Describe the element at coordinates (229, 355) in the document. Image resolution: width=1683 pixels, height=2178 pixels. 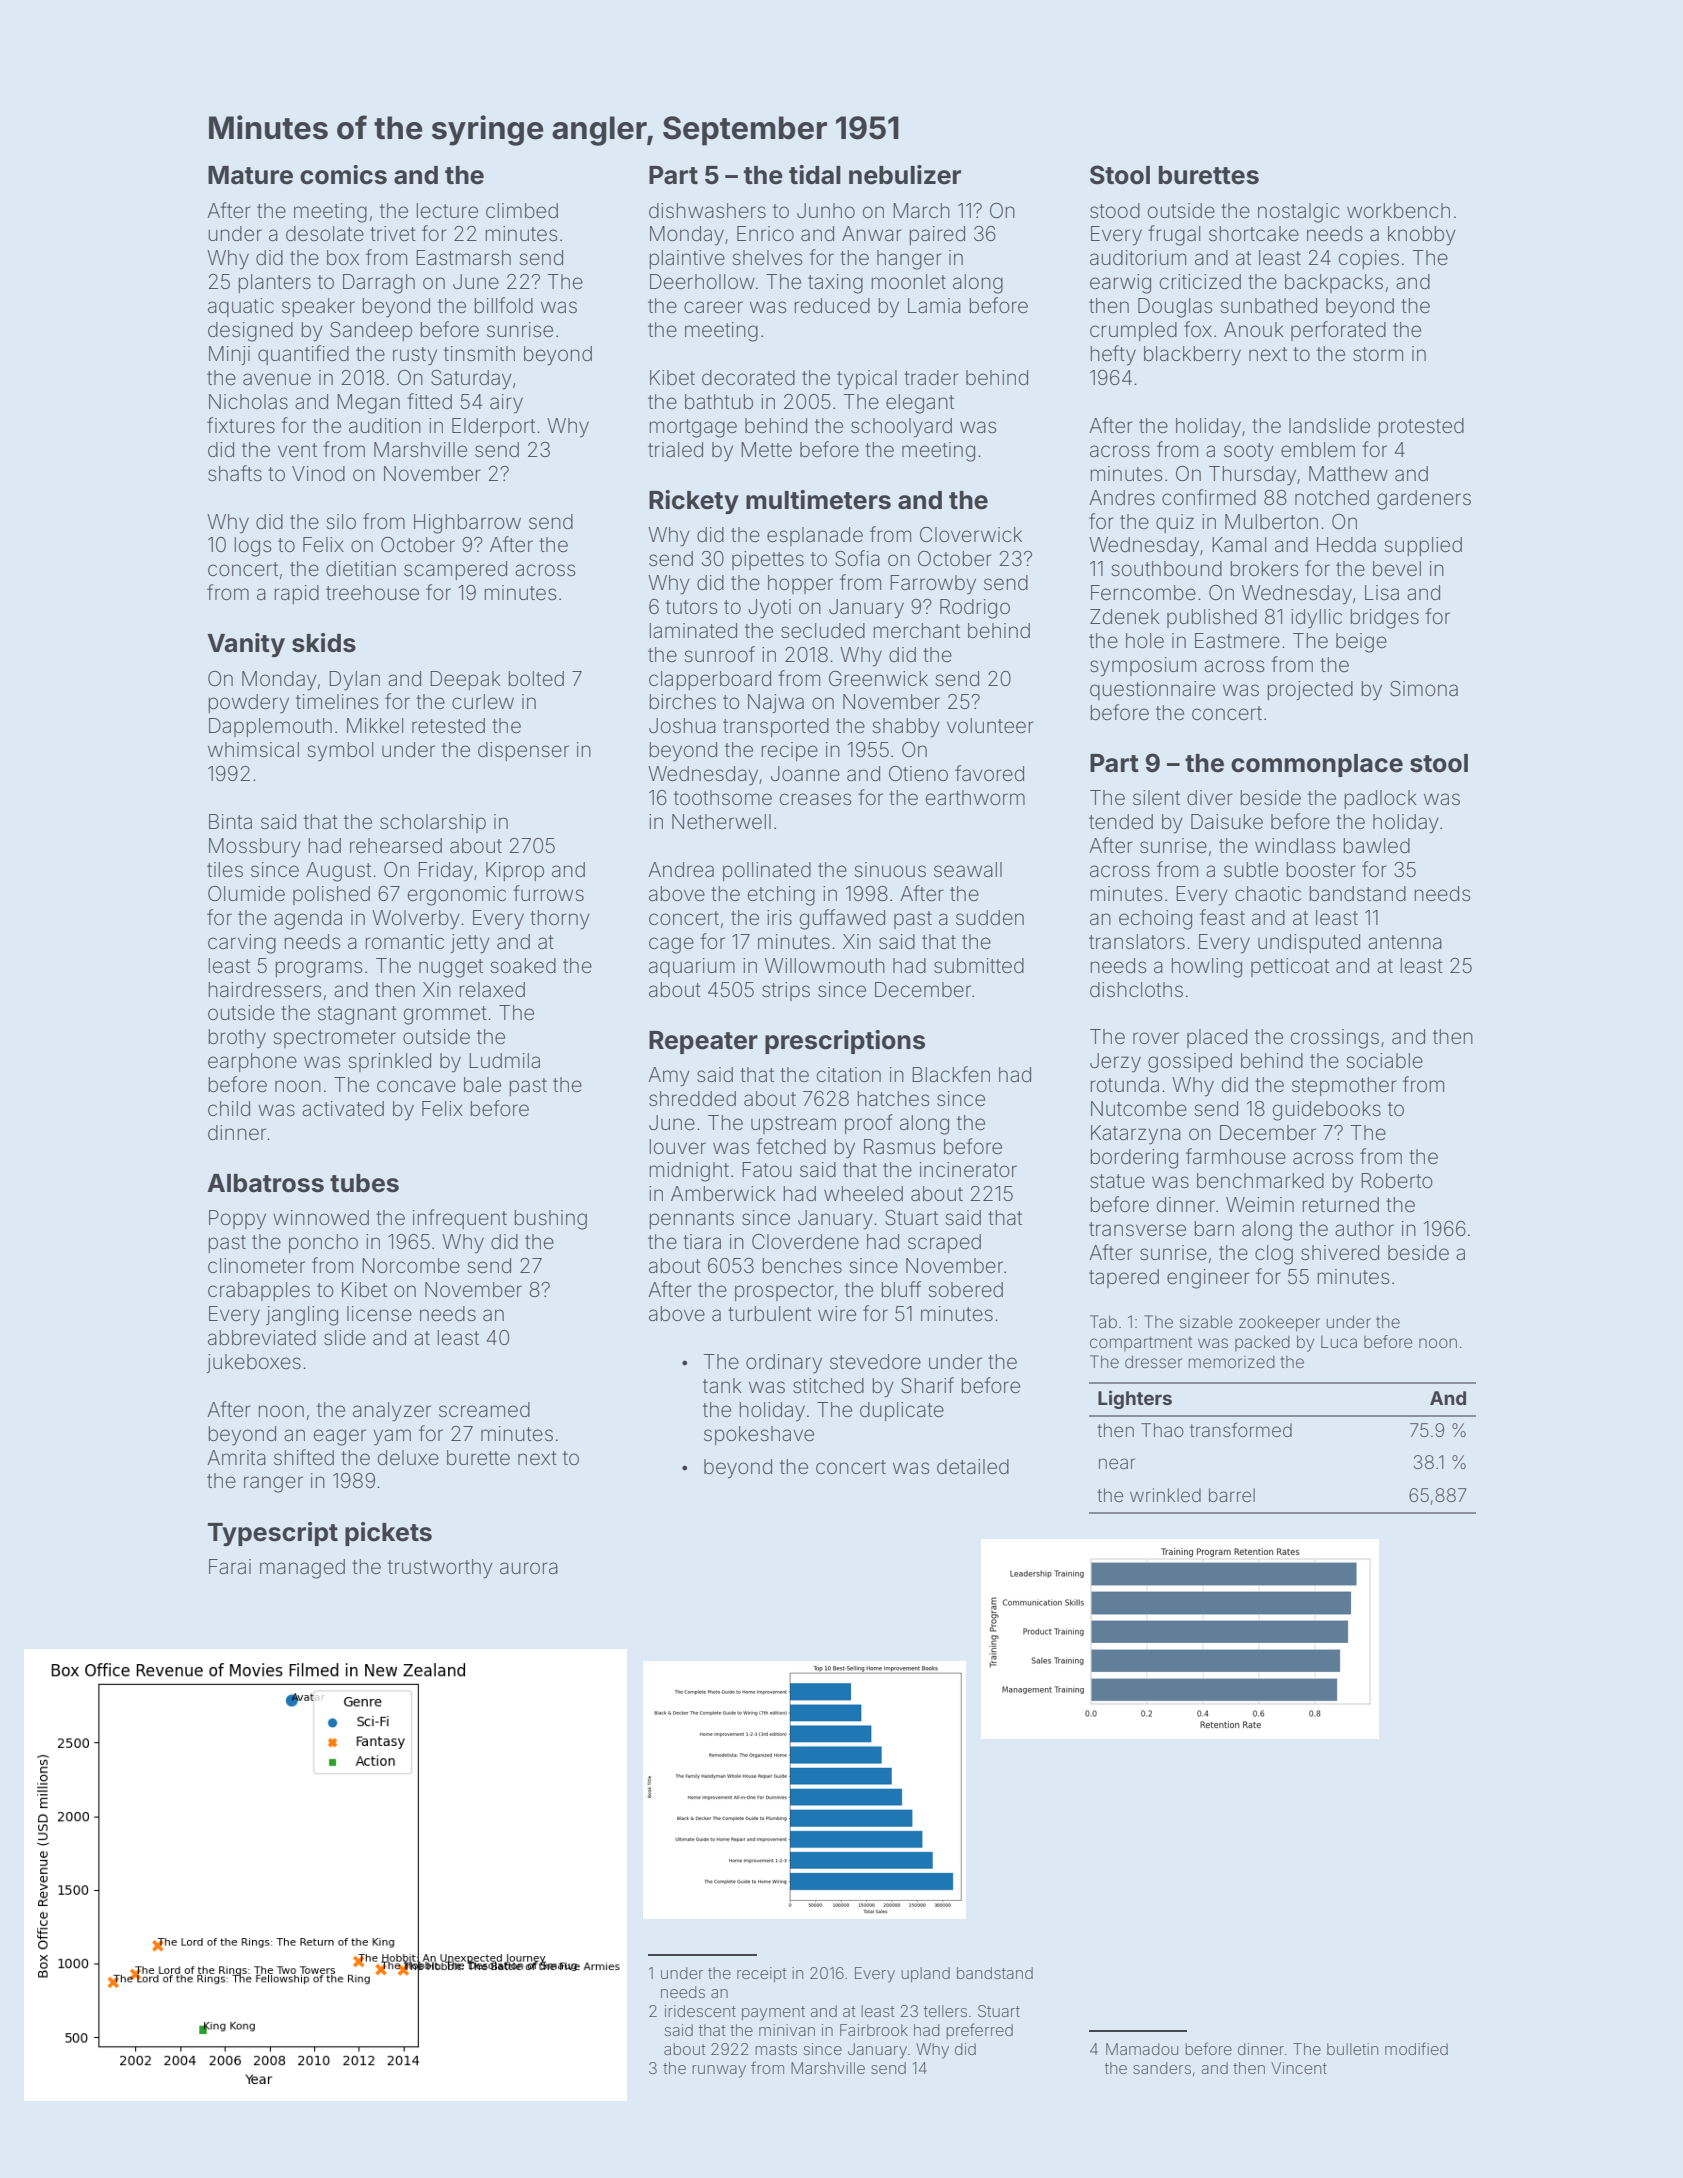
I see `Minji` at that location.
